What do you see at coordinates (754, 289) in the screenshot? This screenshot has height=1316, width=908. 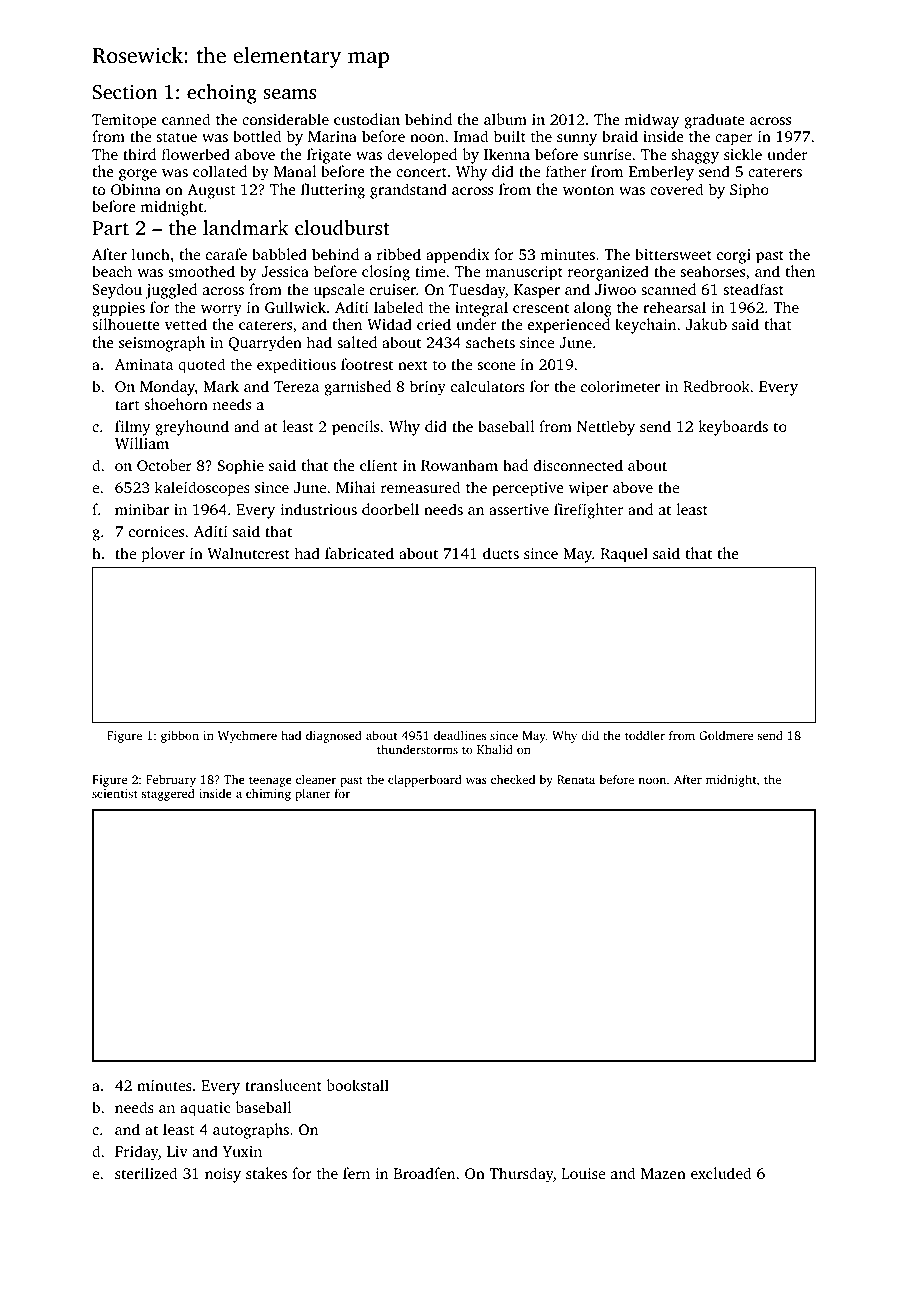 I see `steadfast` at bounding box center [754, 289].
